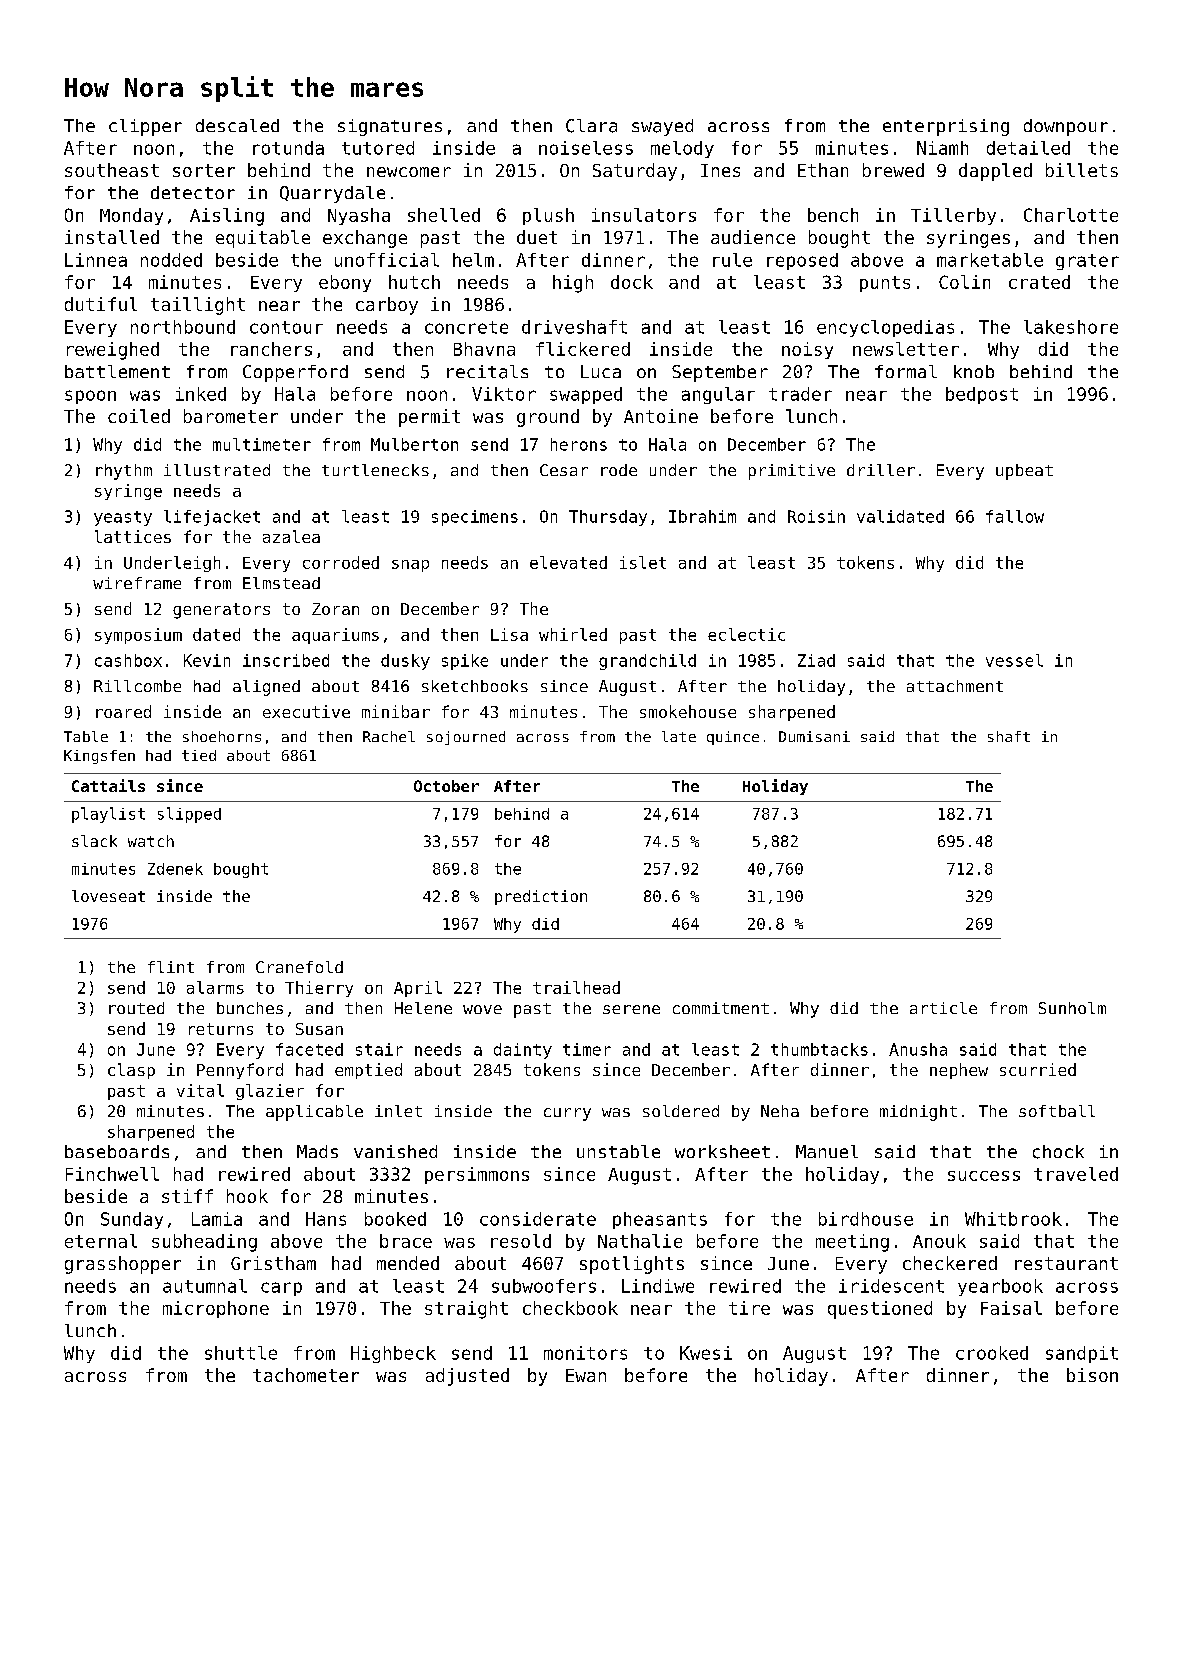 This image has width=1183, height=1673. What do you see at coordinates (138, 636) in the image?
I see `symposium` at bounding box center [138, 636].
